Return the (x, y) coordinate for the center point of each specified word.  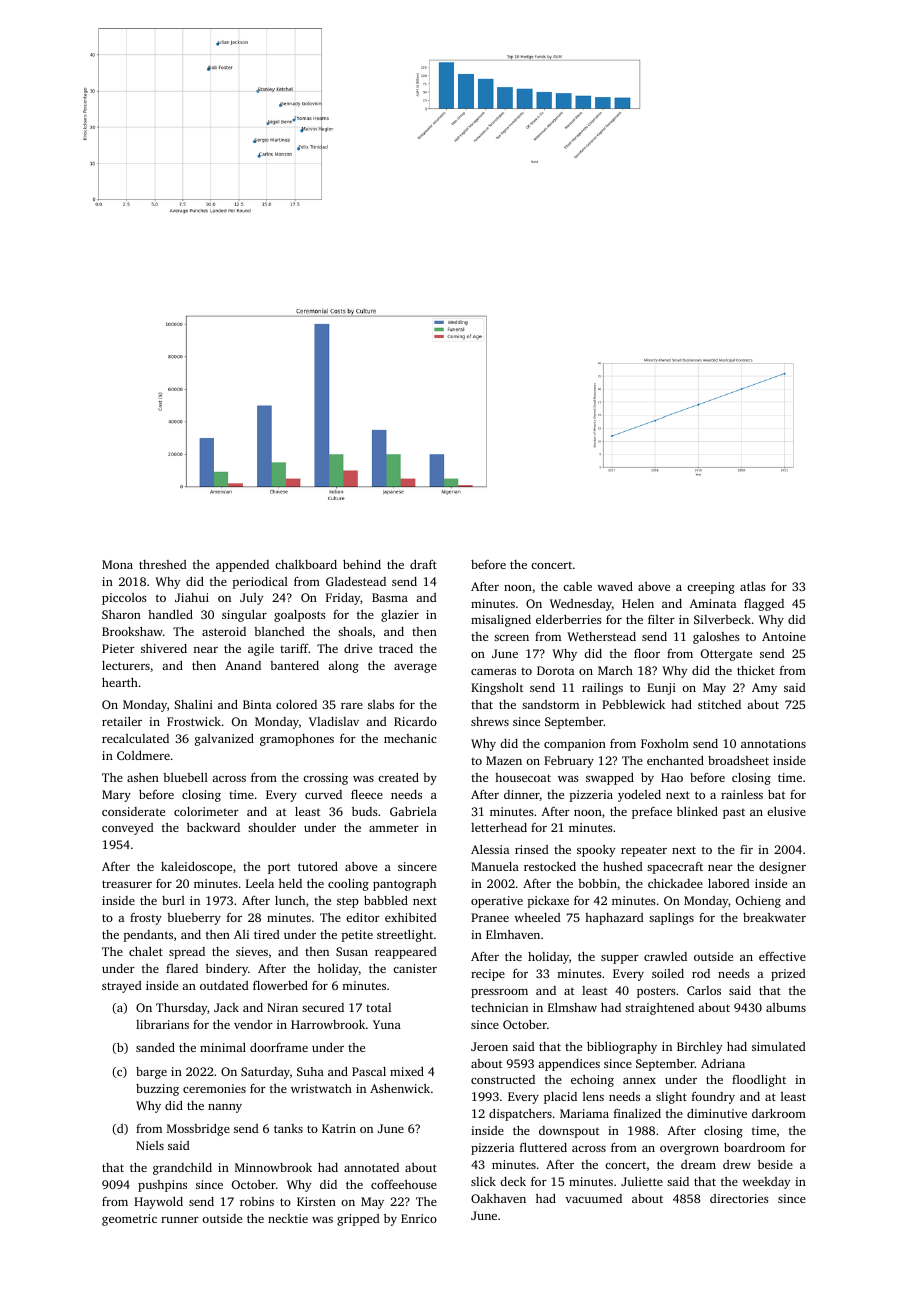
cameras (493, 672)
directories (739, 1198)
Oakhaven (498, 1198)
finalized (637, 1113)
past (734, 814)
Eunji (661, 689)
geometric (129, 1220)
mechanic (410, 738)
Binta (257, 704)
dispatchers (520, 1114)
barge (151, 1073)
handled (170, 614)
